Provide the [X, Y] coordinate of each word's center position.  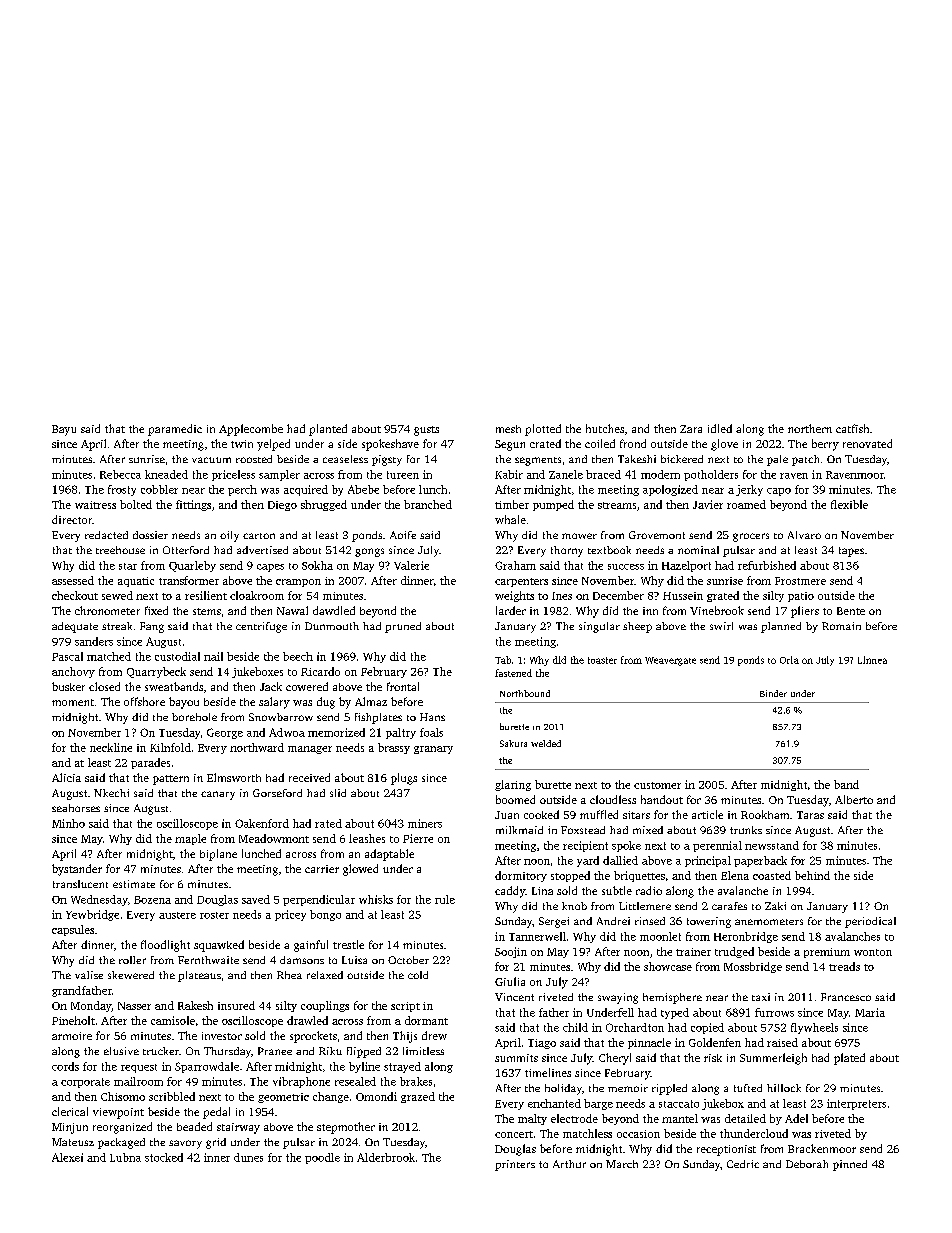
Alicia [66, 777]
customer [657, 785]
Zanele [566, 474]
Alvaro [804, 535]
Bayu [64, 430]
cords [65, 1066]
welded [546, 743]
